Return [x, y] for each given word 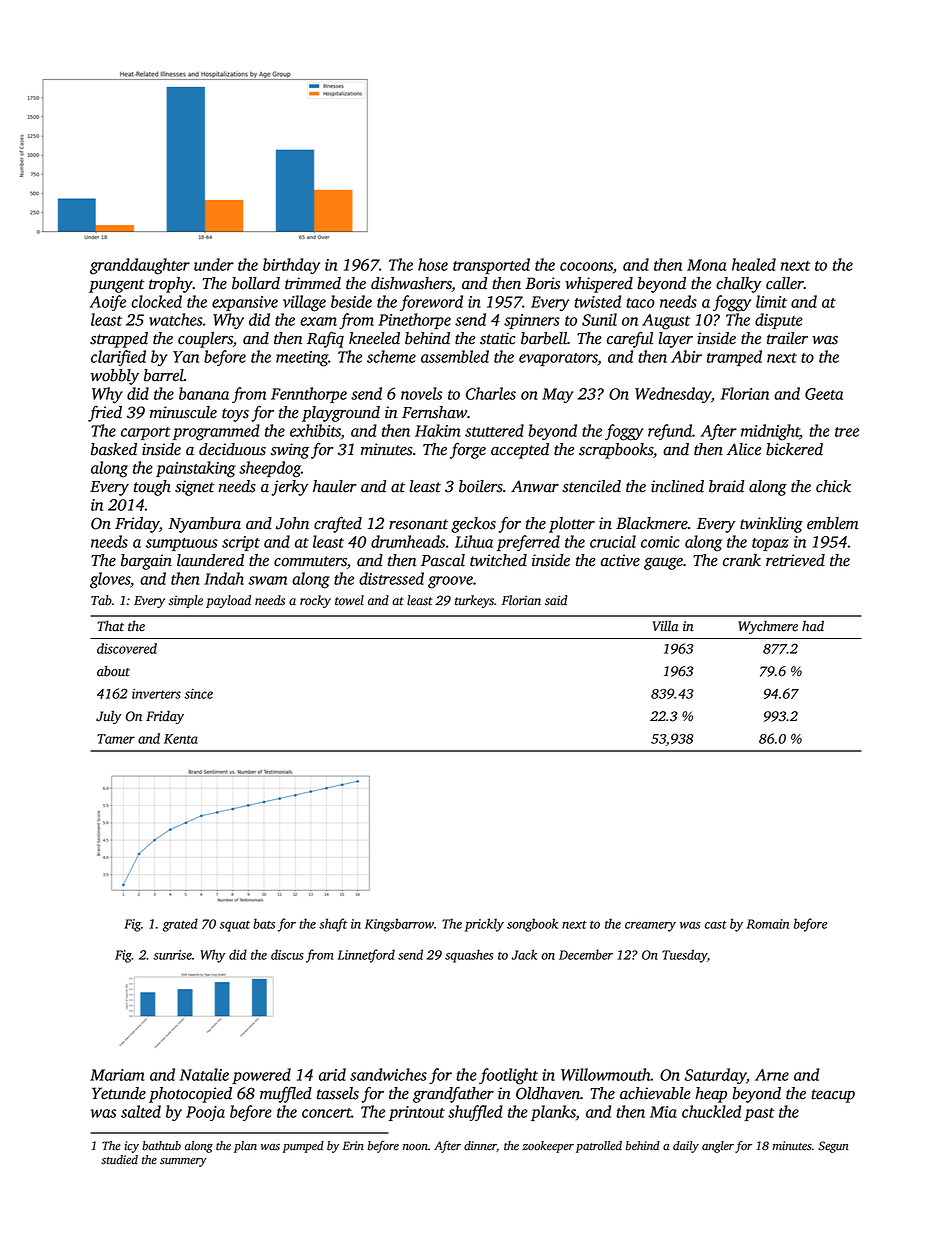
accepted [520, 451]
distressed [391, 578]
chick [833, 486]
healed [754, 264]
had [813, 626]
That [110, 626]
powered [261, 1076]
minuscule [183, 412]
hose [433, 264]
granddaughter [140, 266]
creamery [650, 927]
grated [180, 925]
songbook [532, 925]
